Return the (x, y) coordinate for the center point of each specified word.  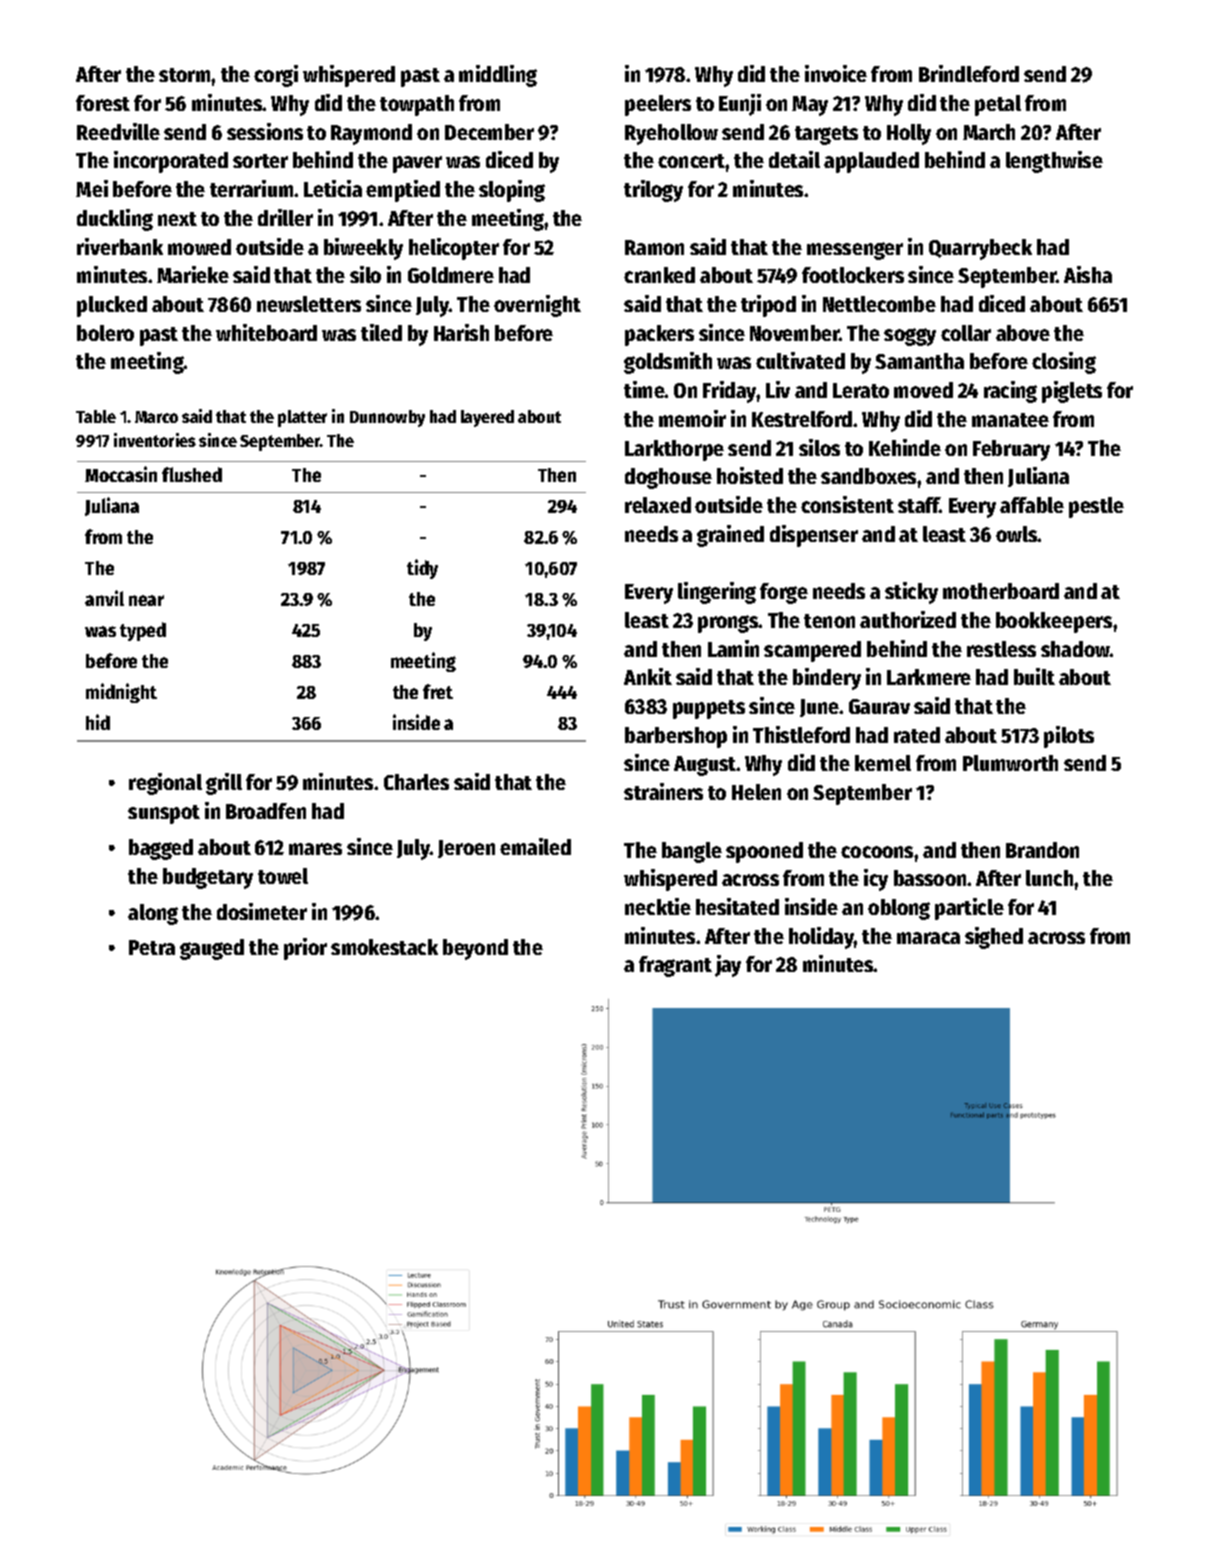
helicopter (454, 249)
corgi (276, 76)
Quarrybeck (980, 249)
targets (826, 135)
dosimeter (262, 911)
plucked (112, 306)
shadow (1075, 649)
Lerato (861, 390)
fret (438, 691)
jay (728, 966)
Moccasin (121, 474)
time (644, 389)
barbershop (676, 737)
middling (498, 76)
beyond (475, 949)
